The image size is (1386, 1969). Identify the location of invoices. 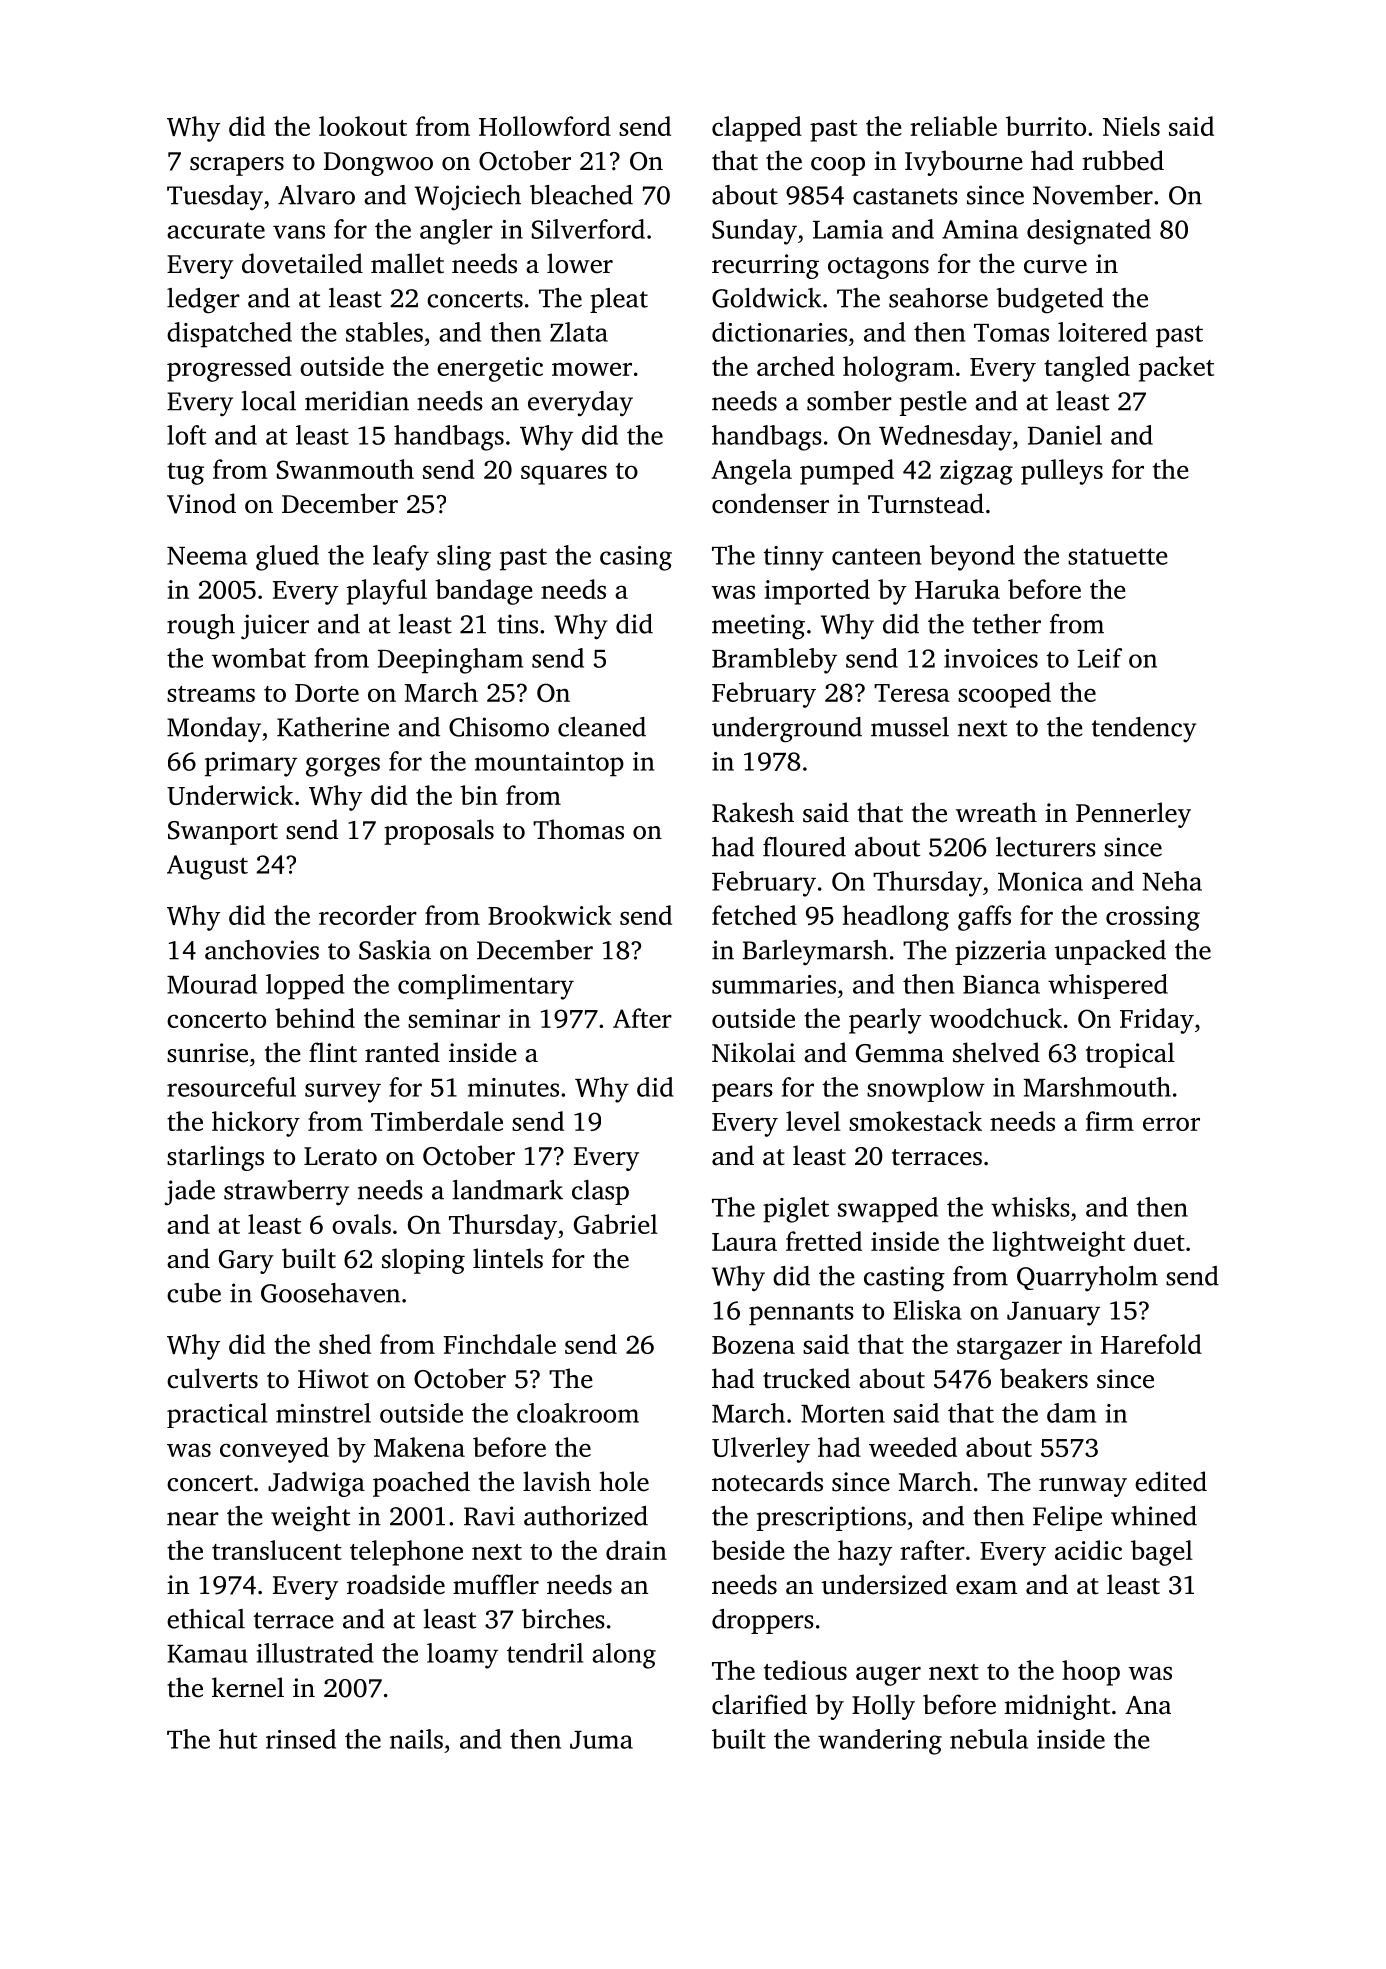
(991, 658).
